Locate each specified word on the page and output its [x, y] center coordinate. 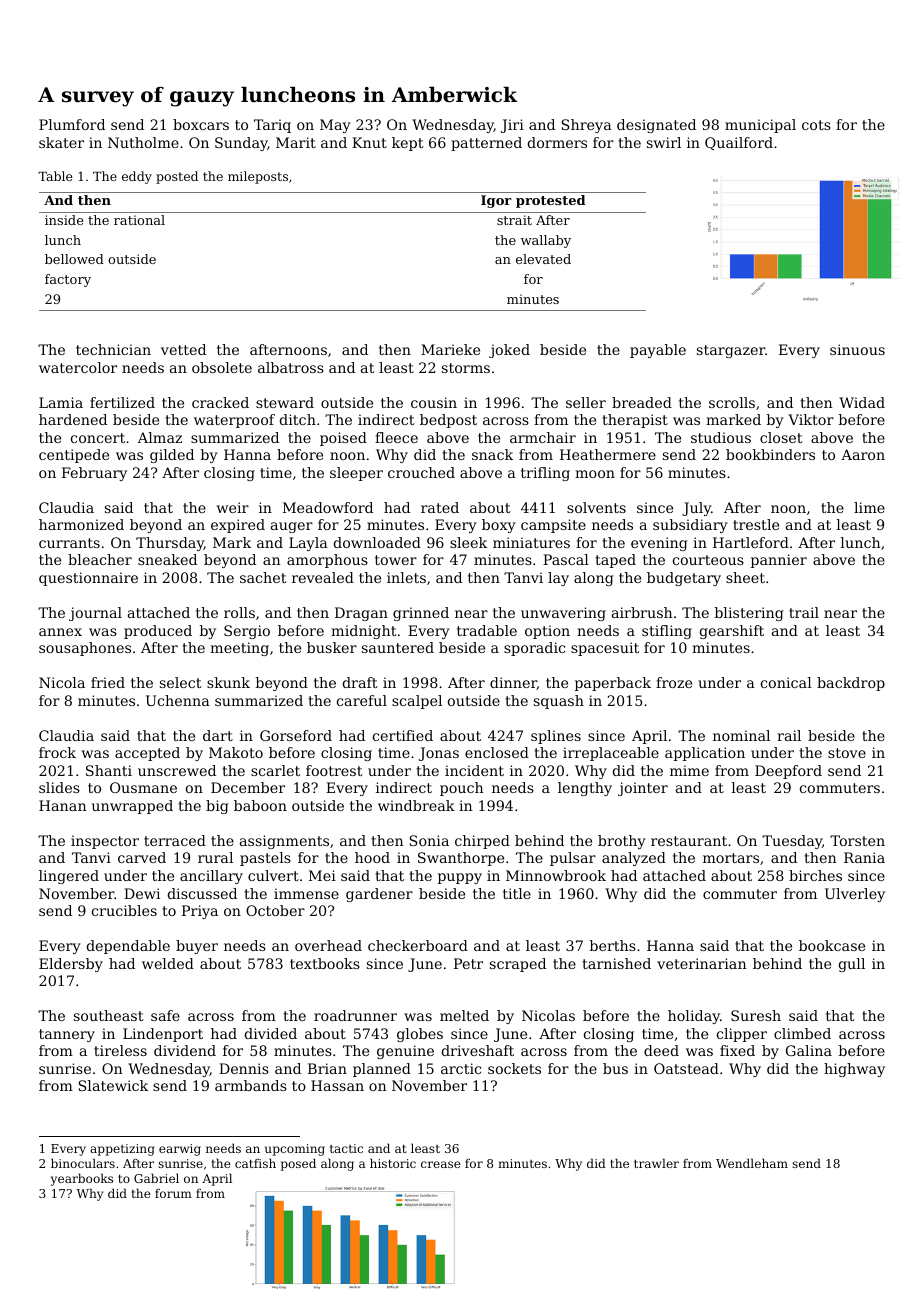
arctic [461, 1068]
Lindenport [163, 1035]
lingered [69, 877]
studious [721, 437]
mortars [731, 858]
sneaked [167, 559]
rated [440, 507]
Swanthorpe [461, 859]
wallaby [546, 241]
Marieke [450, 349]
